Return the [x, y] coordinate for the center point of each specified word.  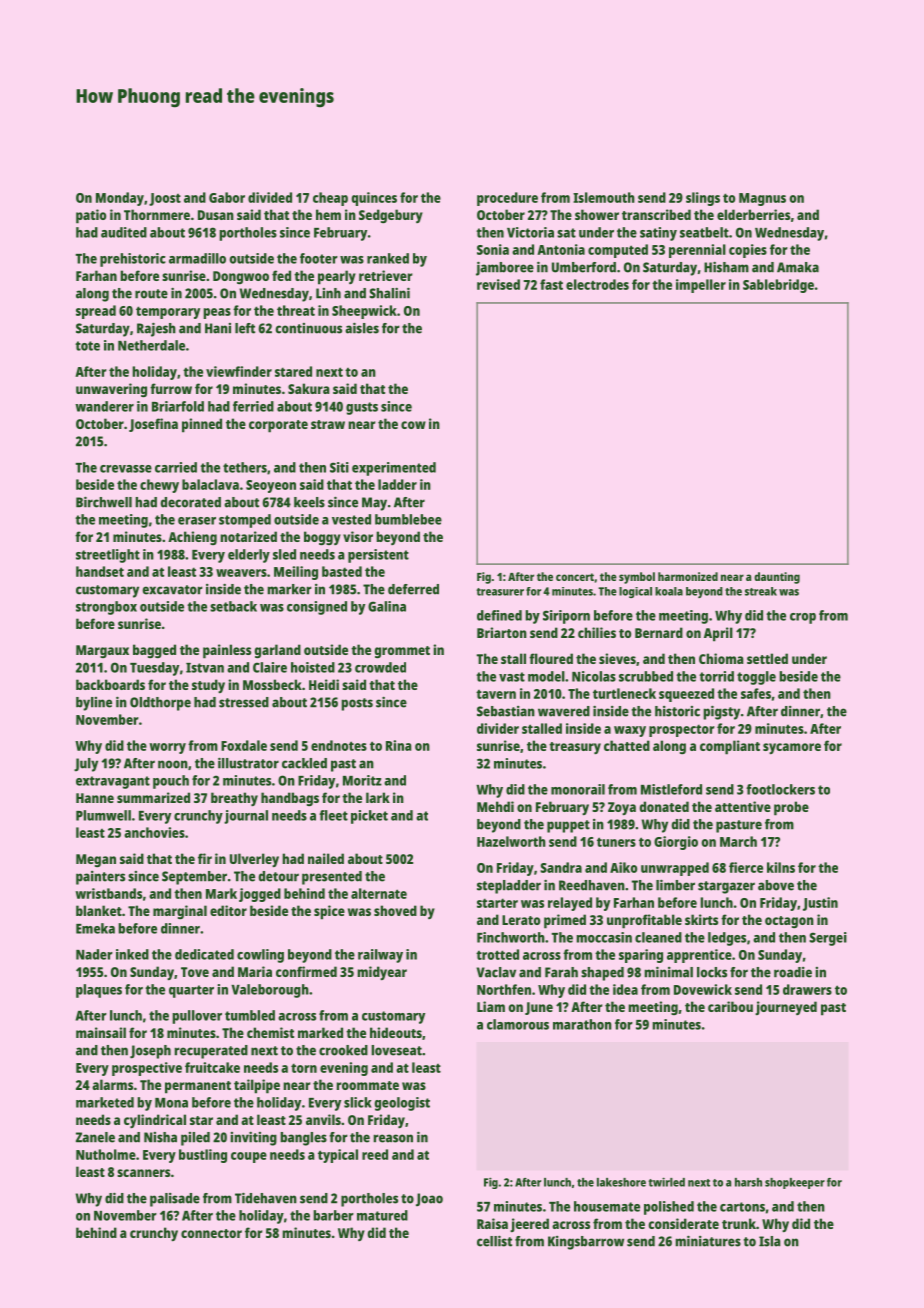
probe [791, 808]
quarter [191, 991]
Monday [120, 199]
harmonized [688, 576]
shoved [395, 910]
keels [309, 502]
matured [382, 1215]
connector [211, 1233]
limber [675, 885]
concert [575, 577]
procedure [507, 199]
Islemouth [604, 197]
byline [94, 704]
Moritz [362, 780]
